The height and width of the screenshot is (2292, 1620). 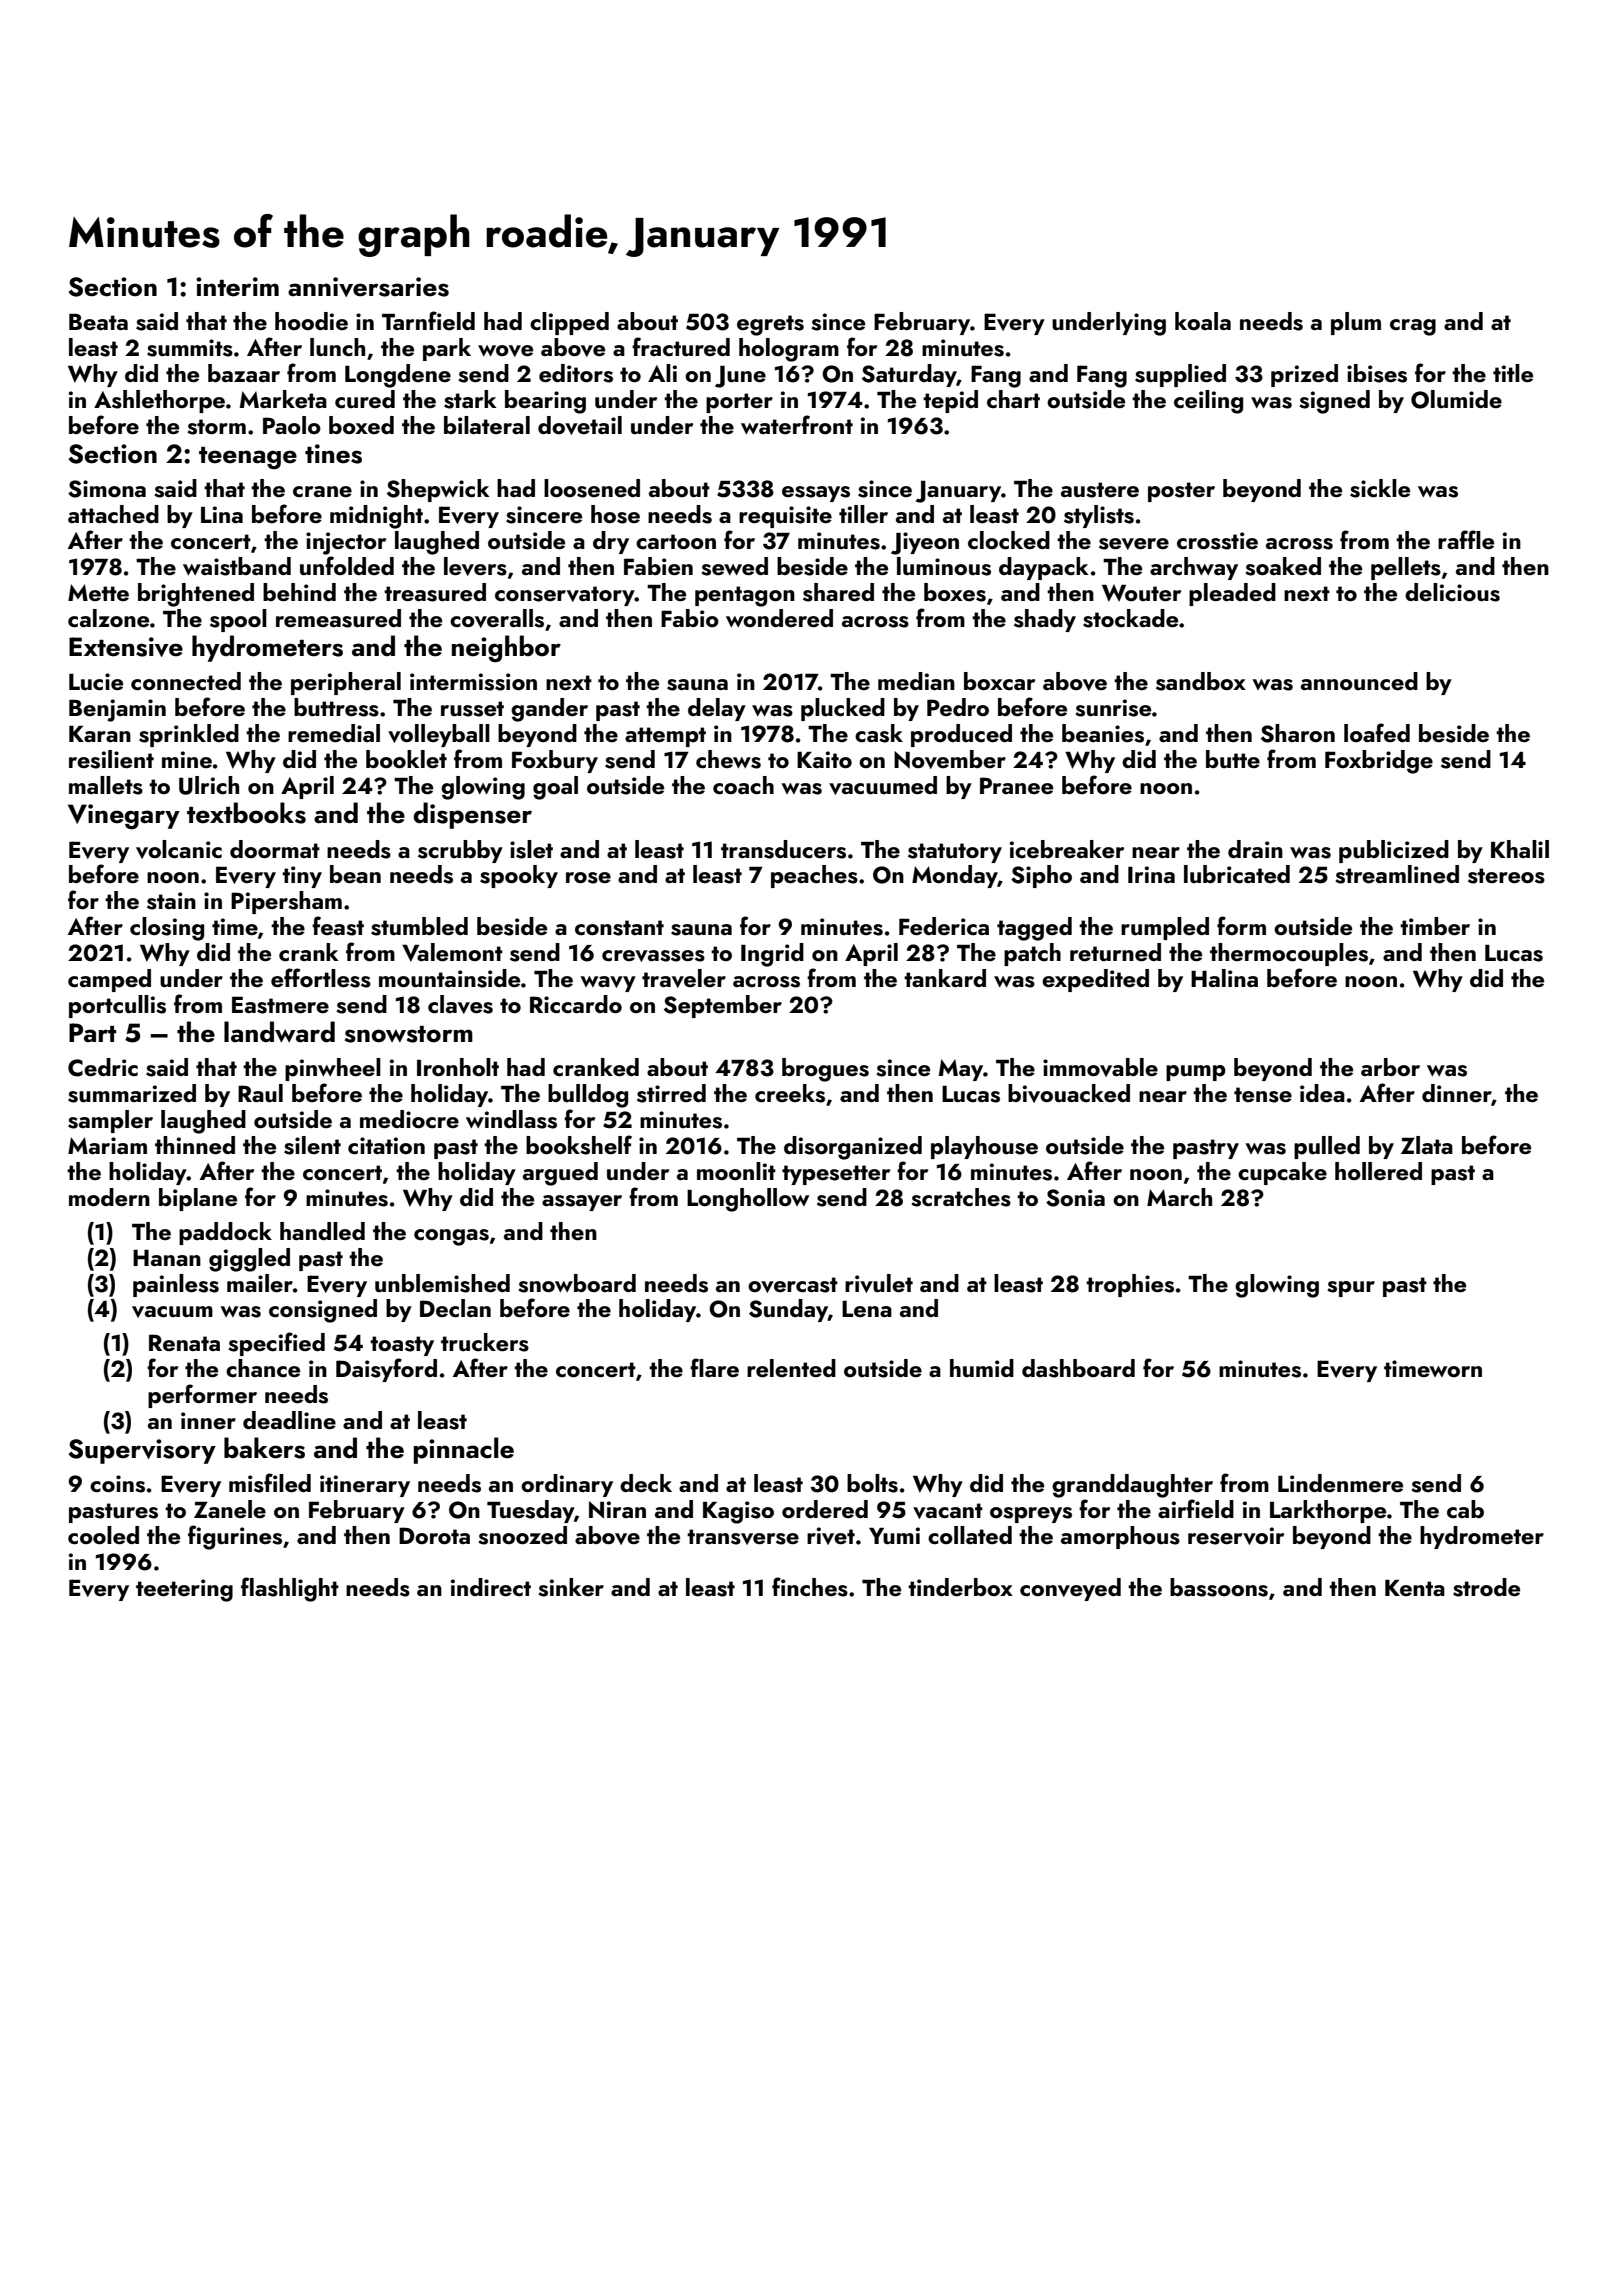 What do you see at coordinates (107, 489) in the screenshot?
I see `Simona` at bounding box center [107, 489].
